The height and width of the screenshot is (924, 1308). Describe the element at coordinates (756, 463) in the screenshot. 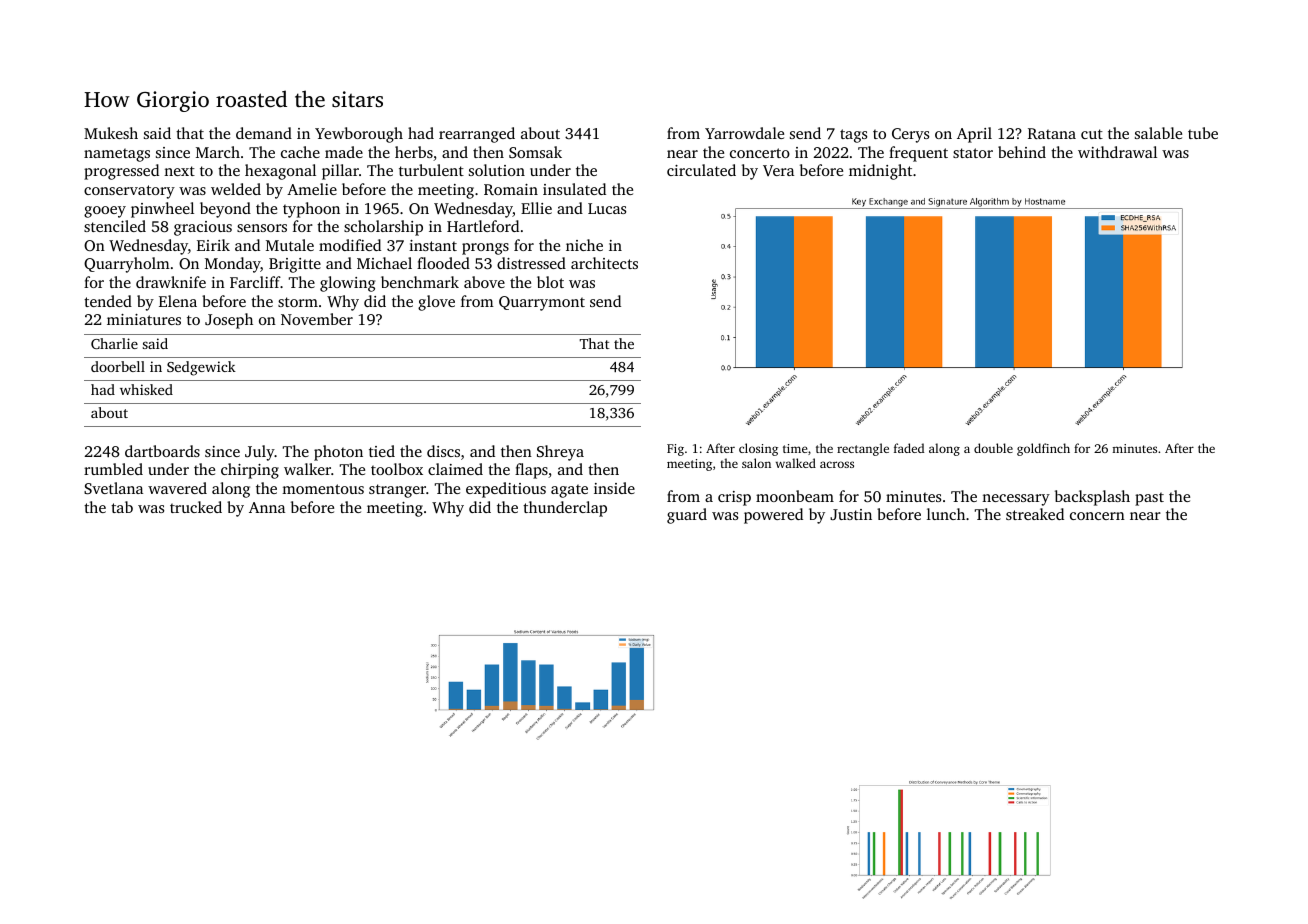

I see `salon` at that location.
